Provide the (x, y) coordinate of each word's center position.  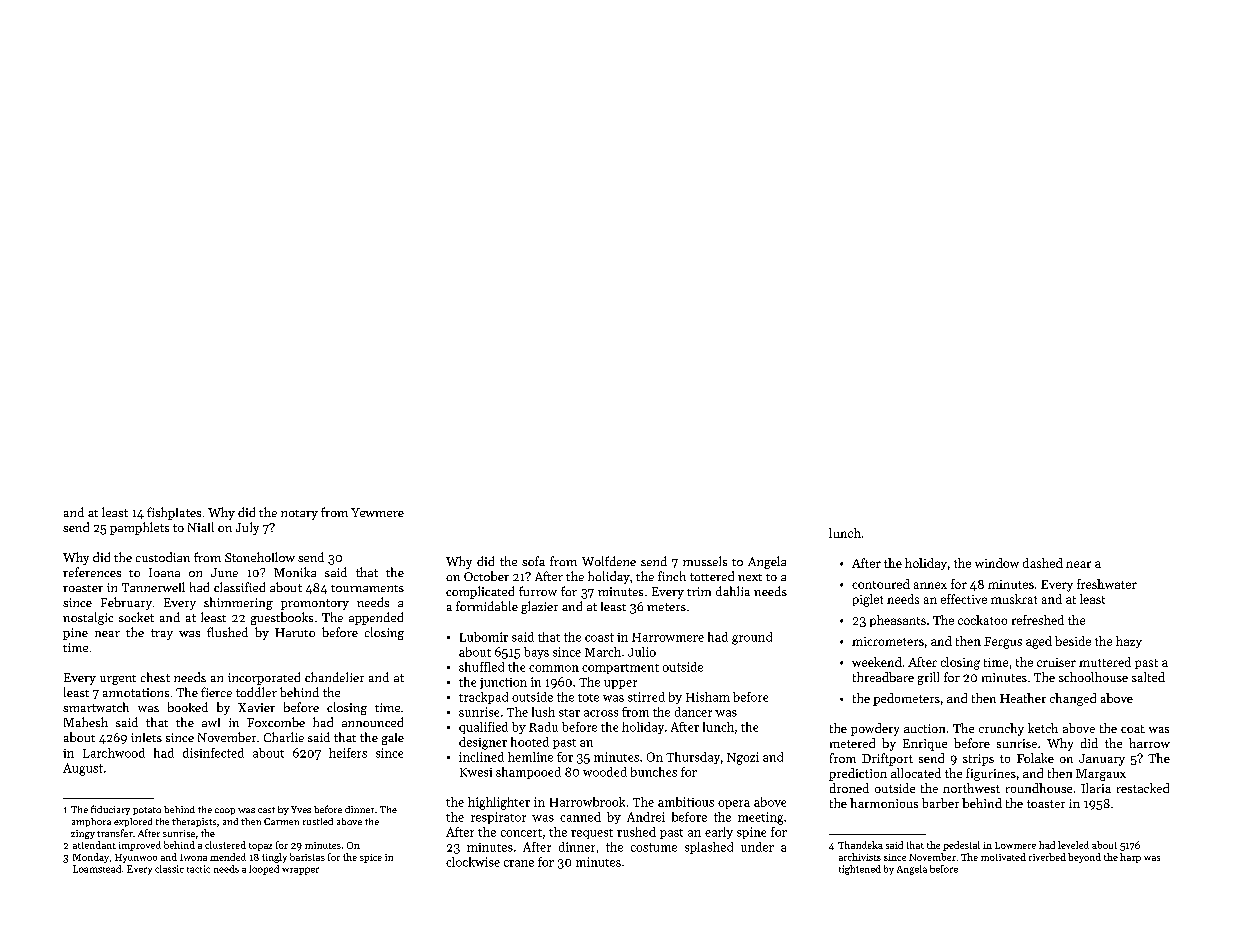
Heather (1023, 698)
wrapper (300, 871)
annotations (136, 692)
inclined (481, 757)
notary (299, 515)
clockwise (473, 862)
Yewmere (377, 512)
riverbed (1047, 857)
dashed (1043, 563)
